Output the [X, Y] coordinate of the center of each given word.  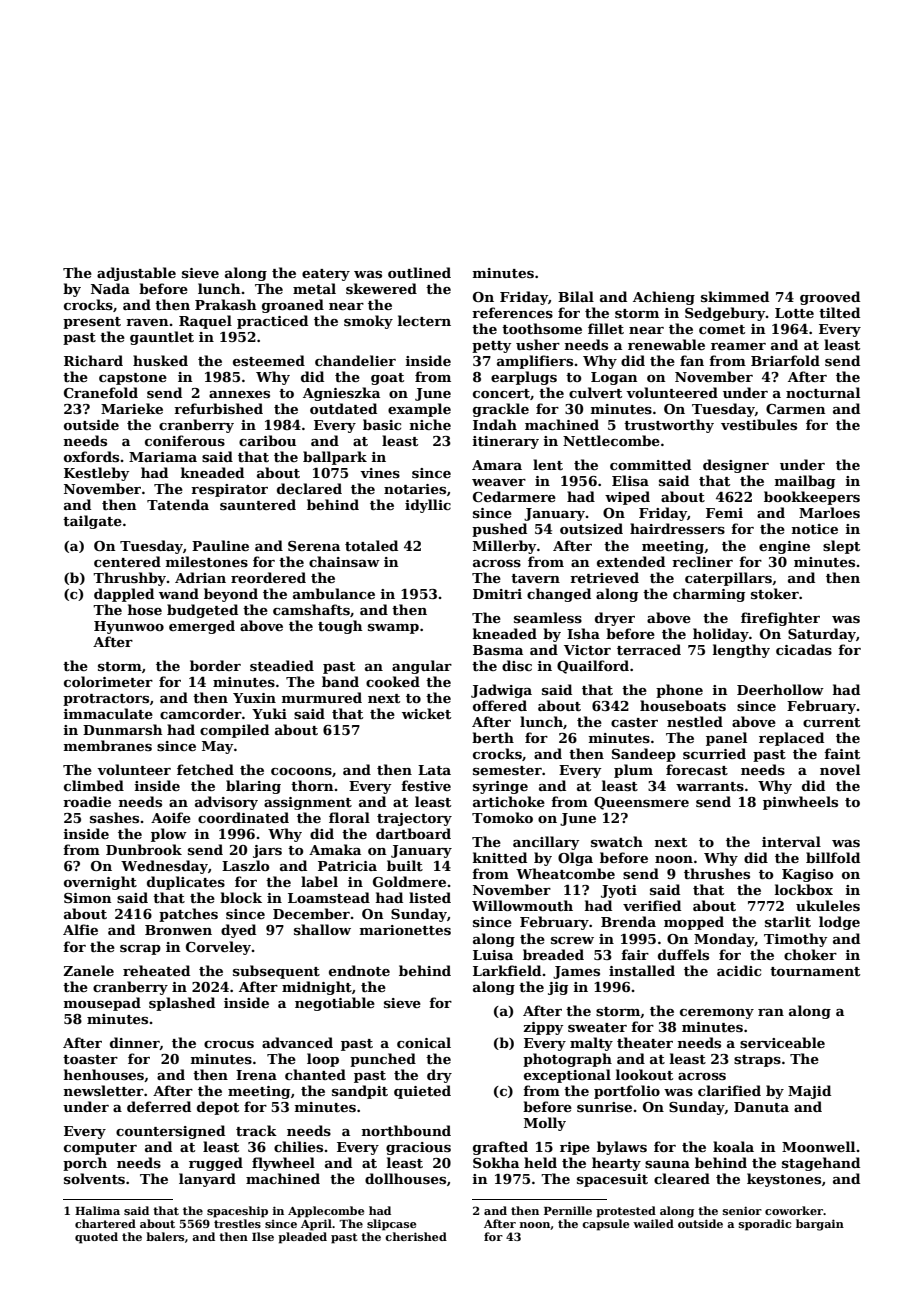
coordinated [243, 817]
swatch [617, 841]
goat [387, 379]
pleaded [302, 1238]
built [405, 865]
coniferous [185, 440]
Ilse [263, 1236]
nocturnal [823, 392]
